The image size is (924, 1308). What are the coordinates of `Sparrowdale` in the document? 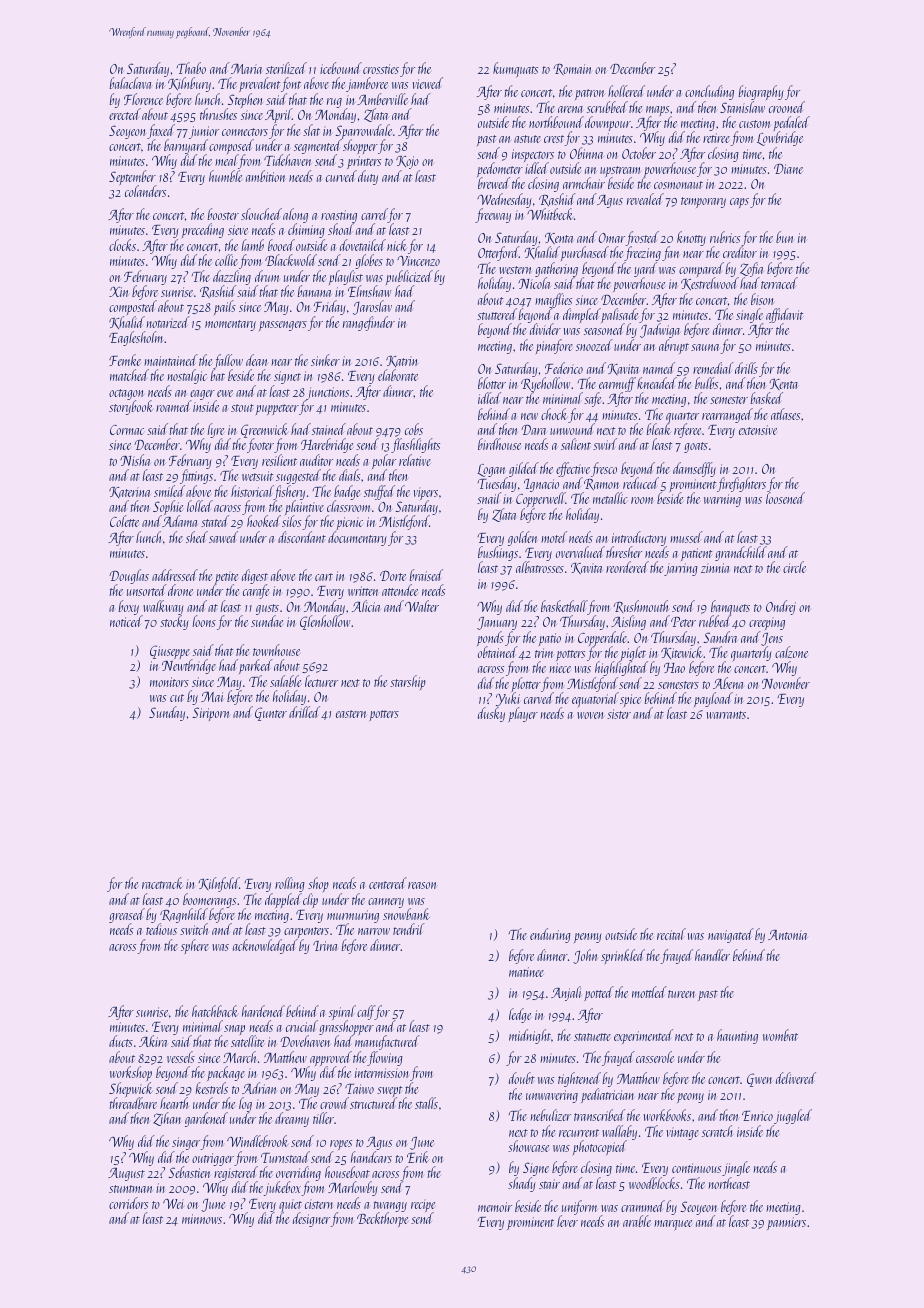 It's located at (363, 132).
